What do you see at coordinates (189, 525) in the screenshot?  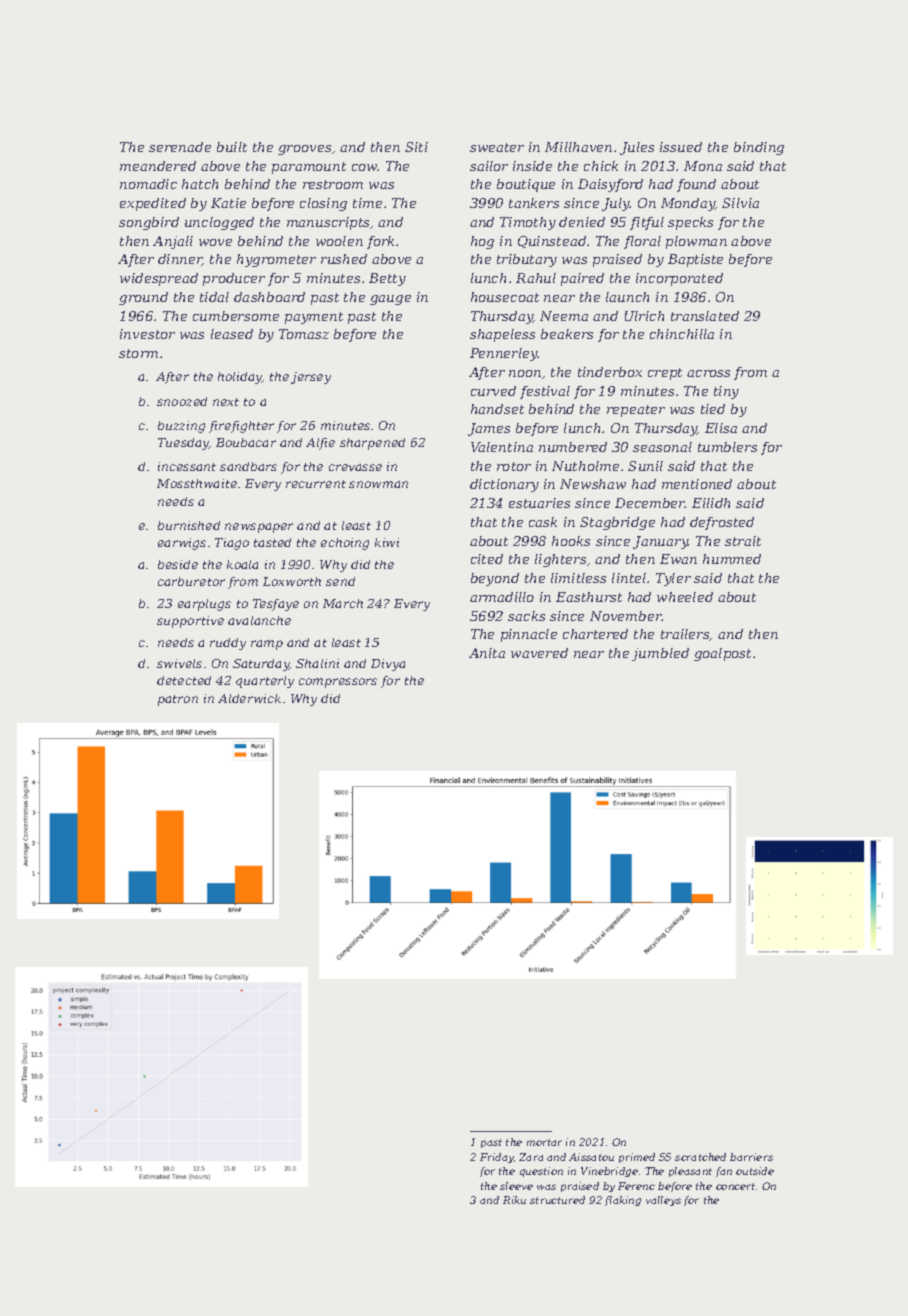 I see `burnished` at bounding box center [189, 525].
